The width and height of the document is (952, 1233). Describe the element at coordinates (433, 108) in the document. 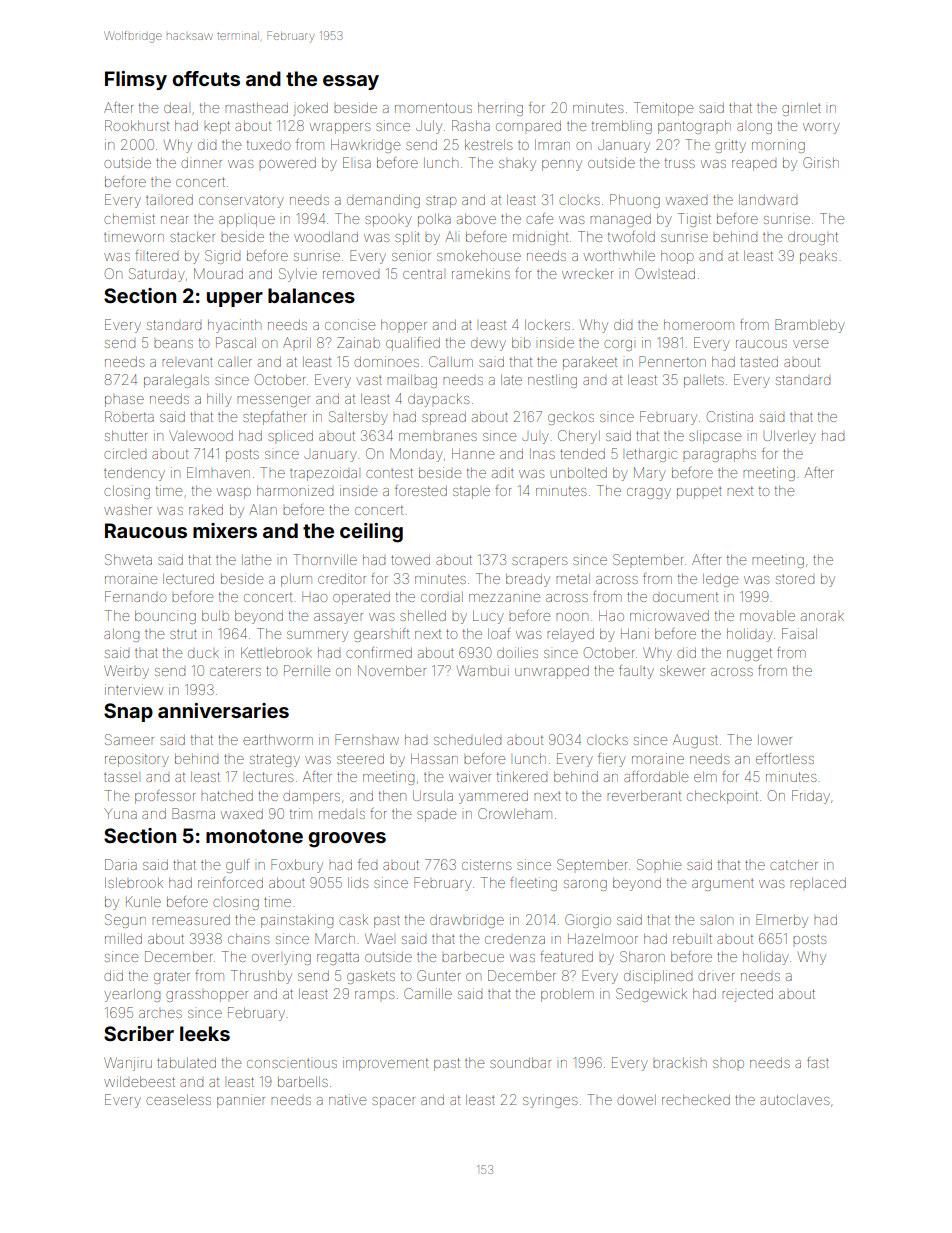

I see `momentous` at that location.
